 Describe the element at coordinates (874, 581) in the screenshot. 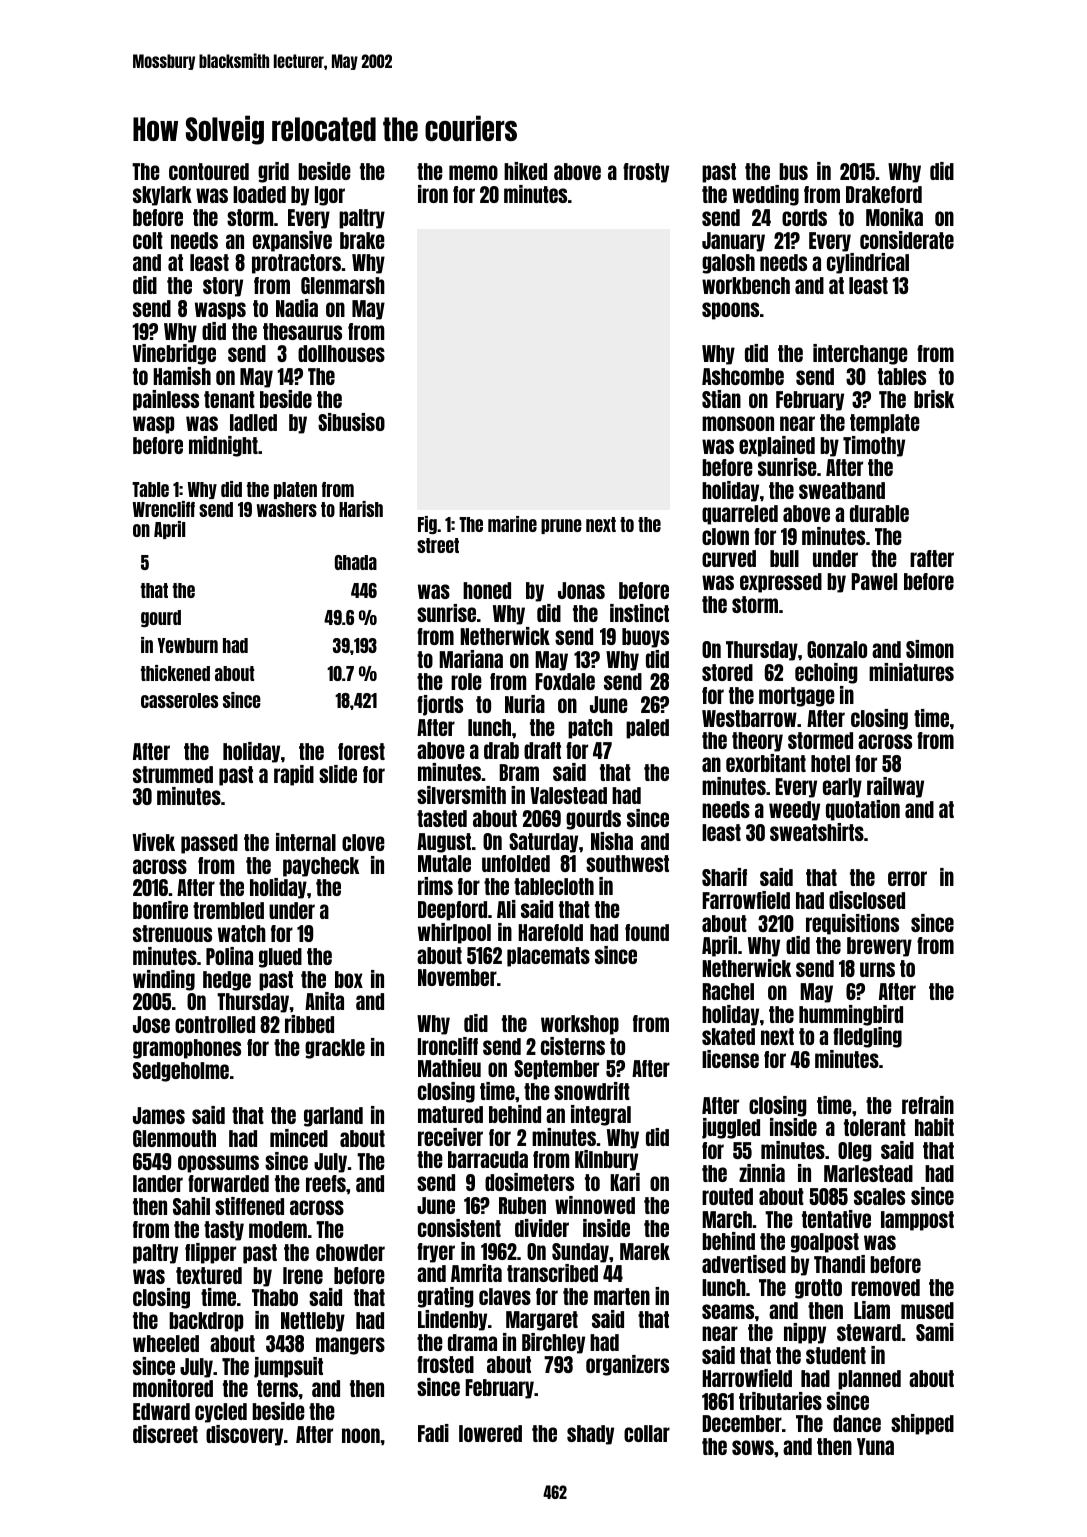

I see `Pawel` at that location.
